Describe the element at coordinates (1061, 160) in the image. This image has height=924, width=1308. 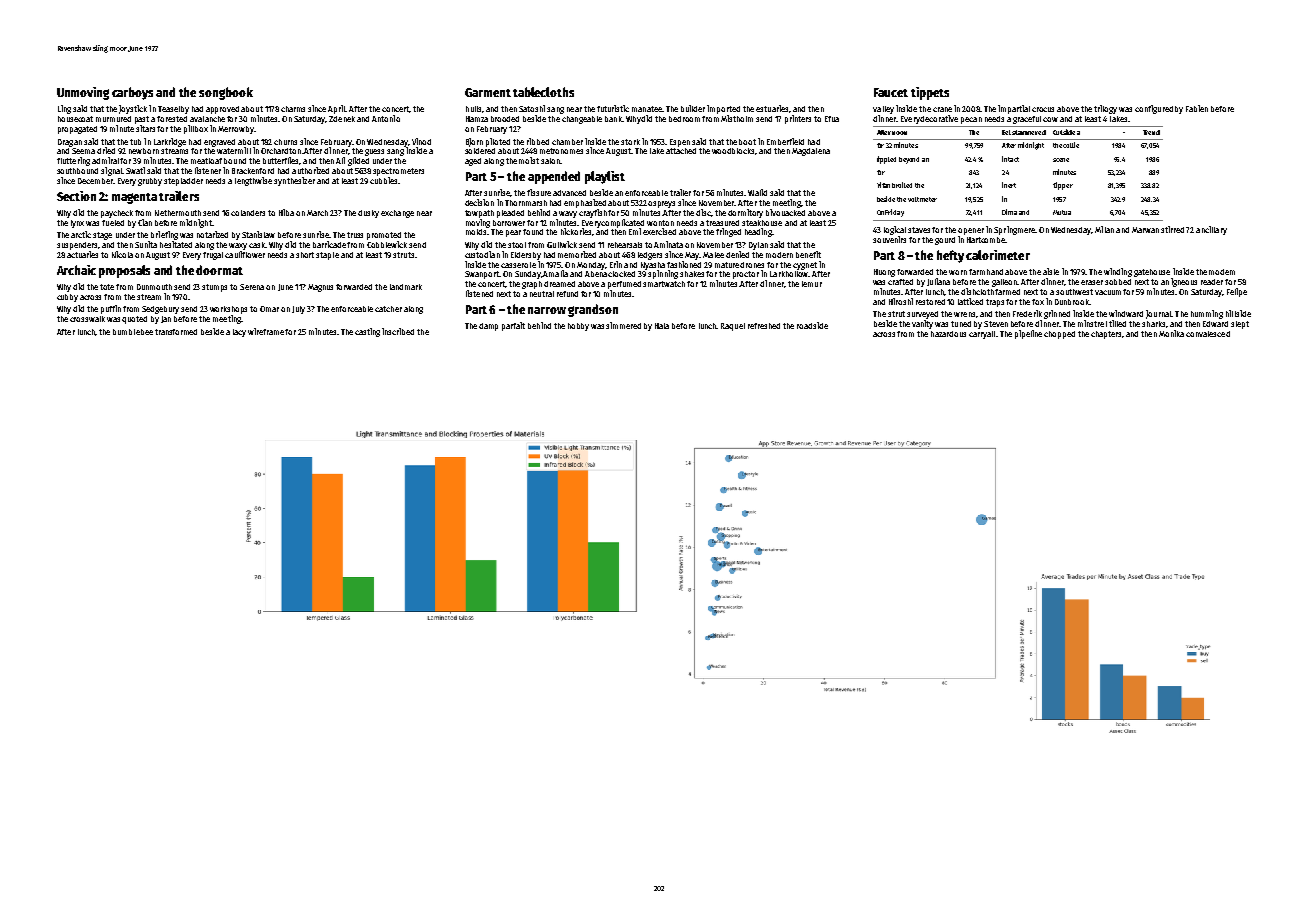
I see `scene` at that location.
